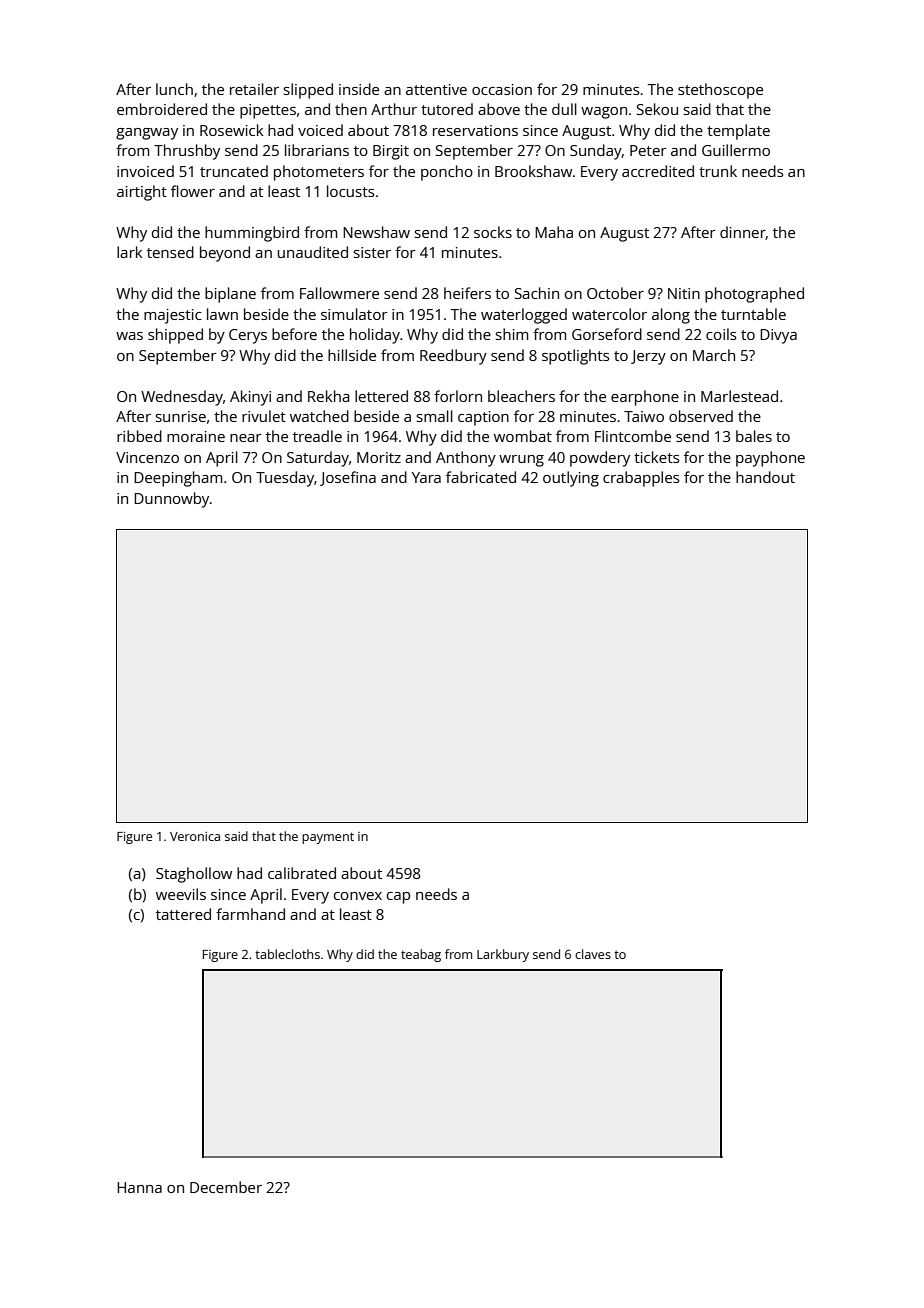  Describe the element at coordinates (379, 457) in the image. I see `Moritz` at that location.
